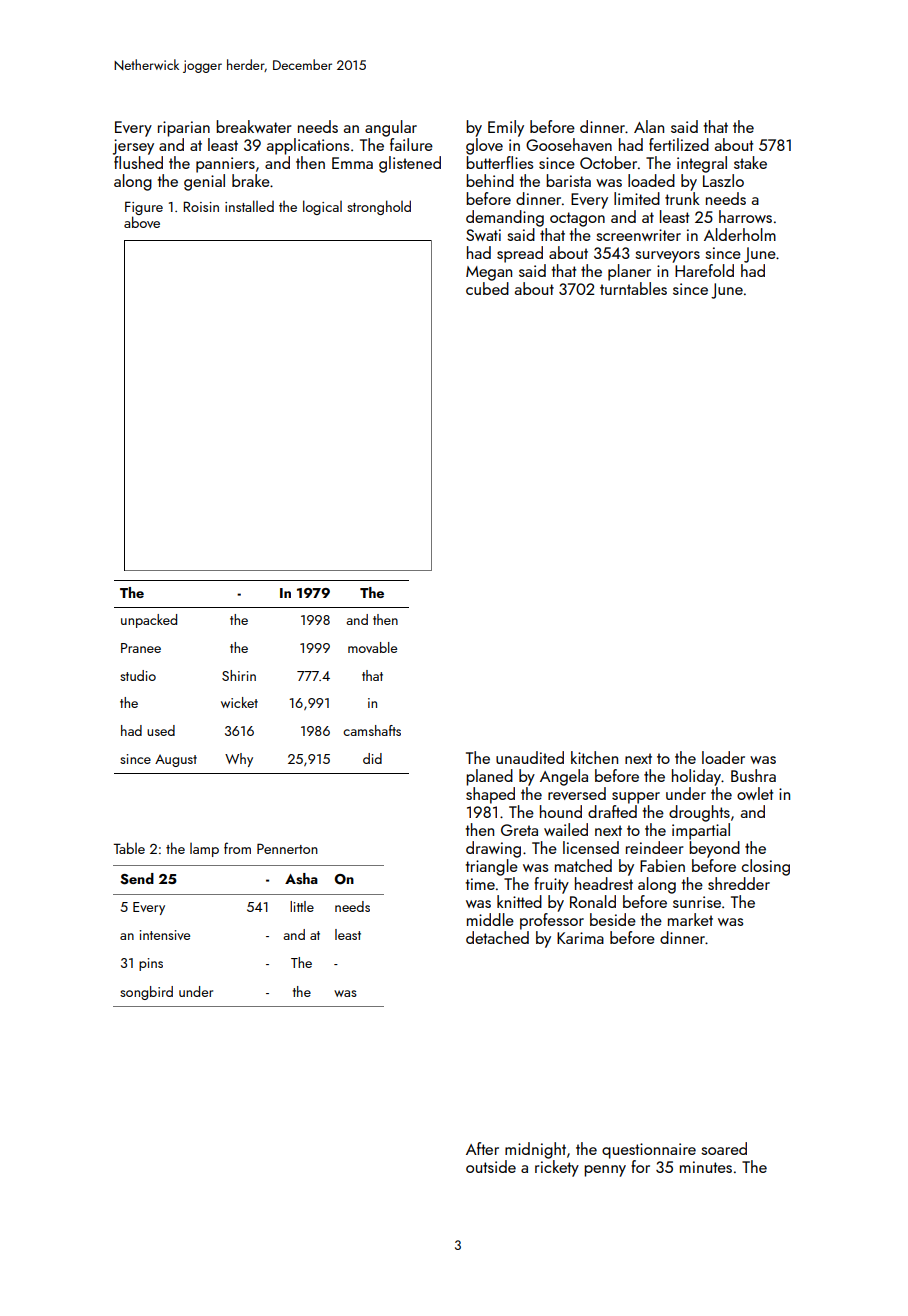 The image size is (908, 1316). What do you see at coordinates (411, 144) in the image?
I see `failure` at bounding box center [411, 144].
